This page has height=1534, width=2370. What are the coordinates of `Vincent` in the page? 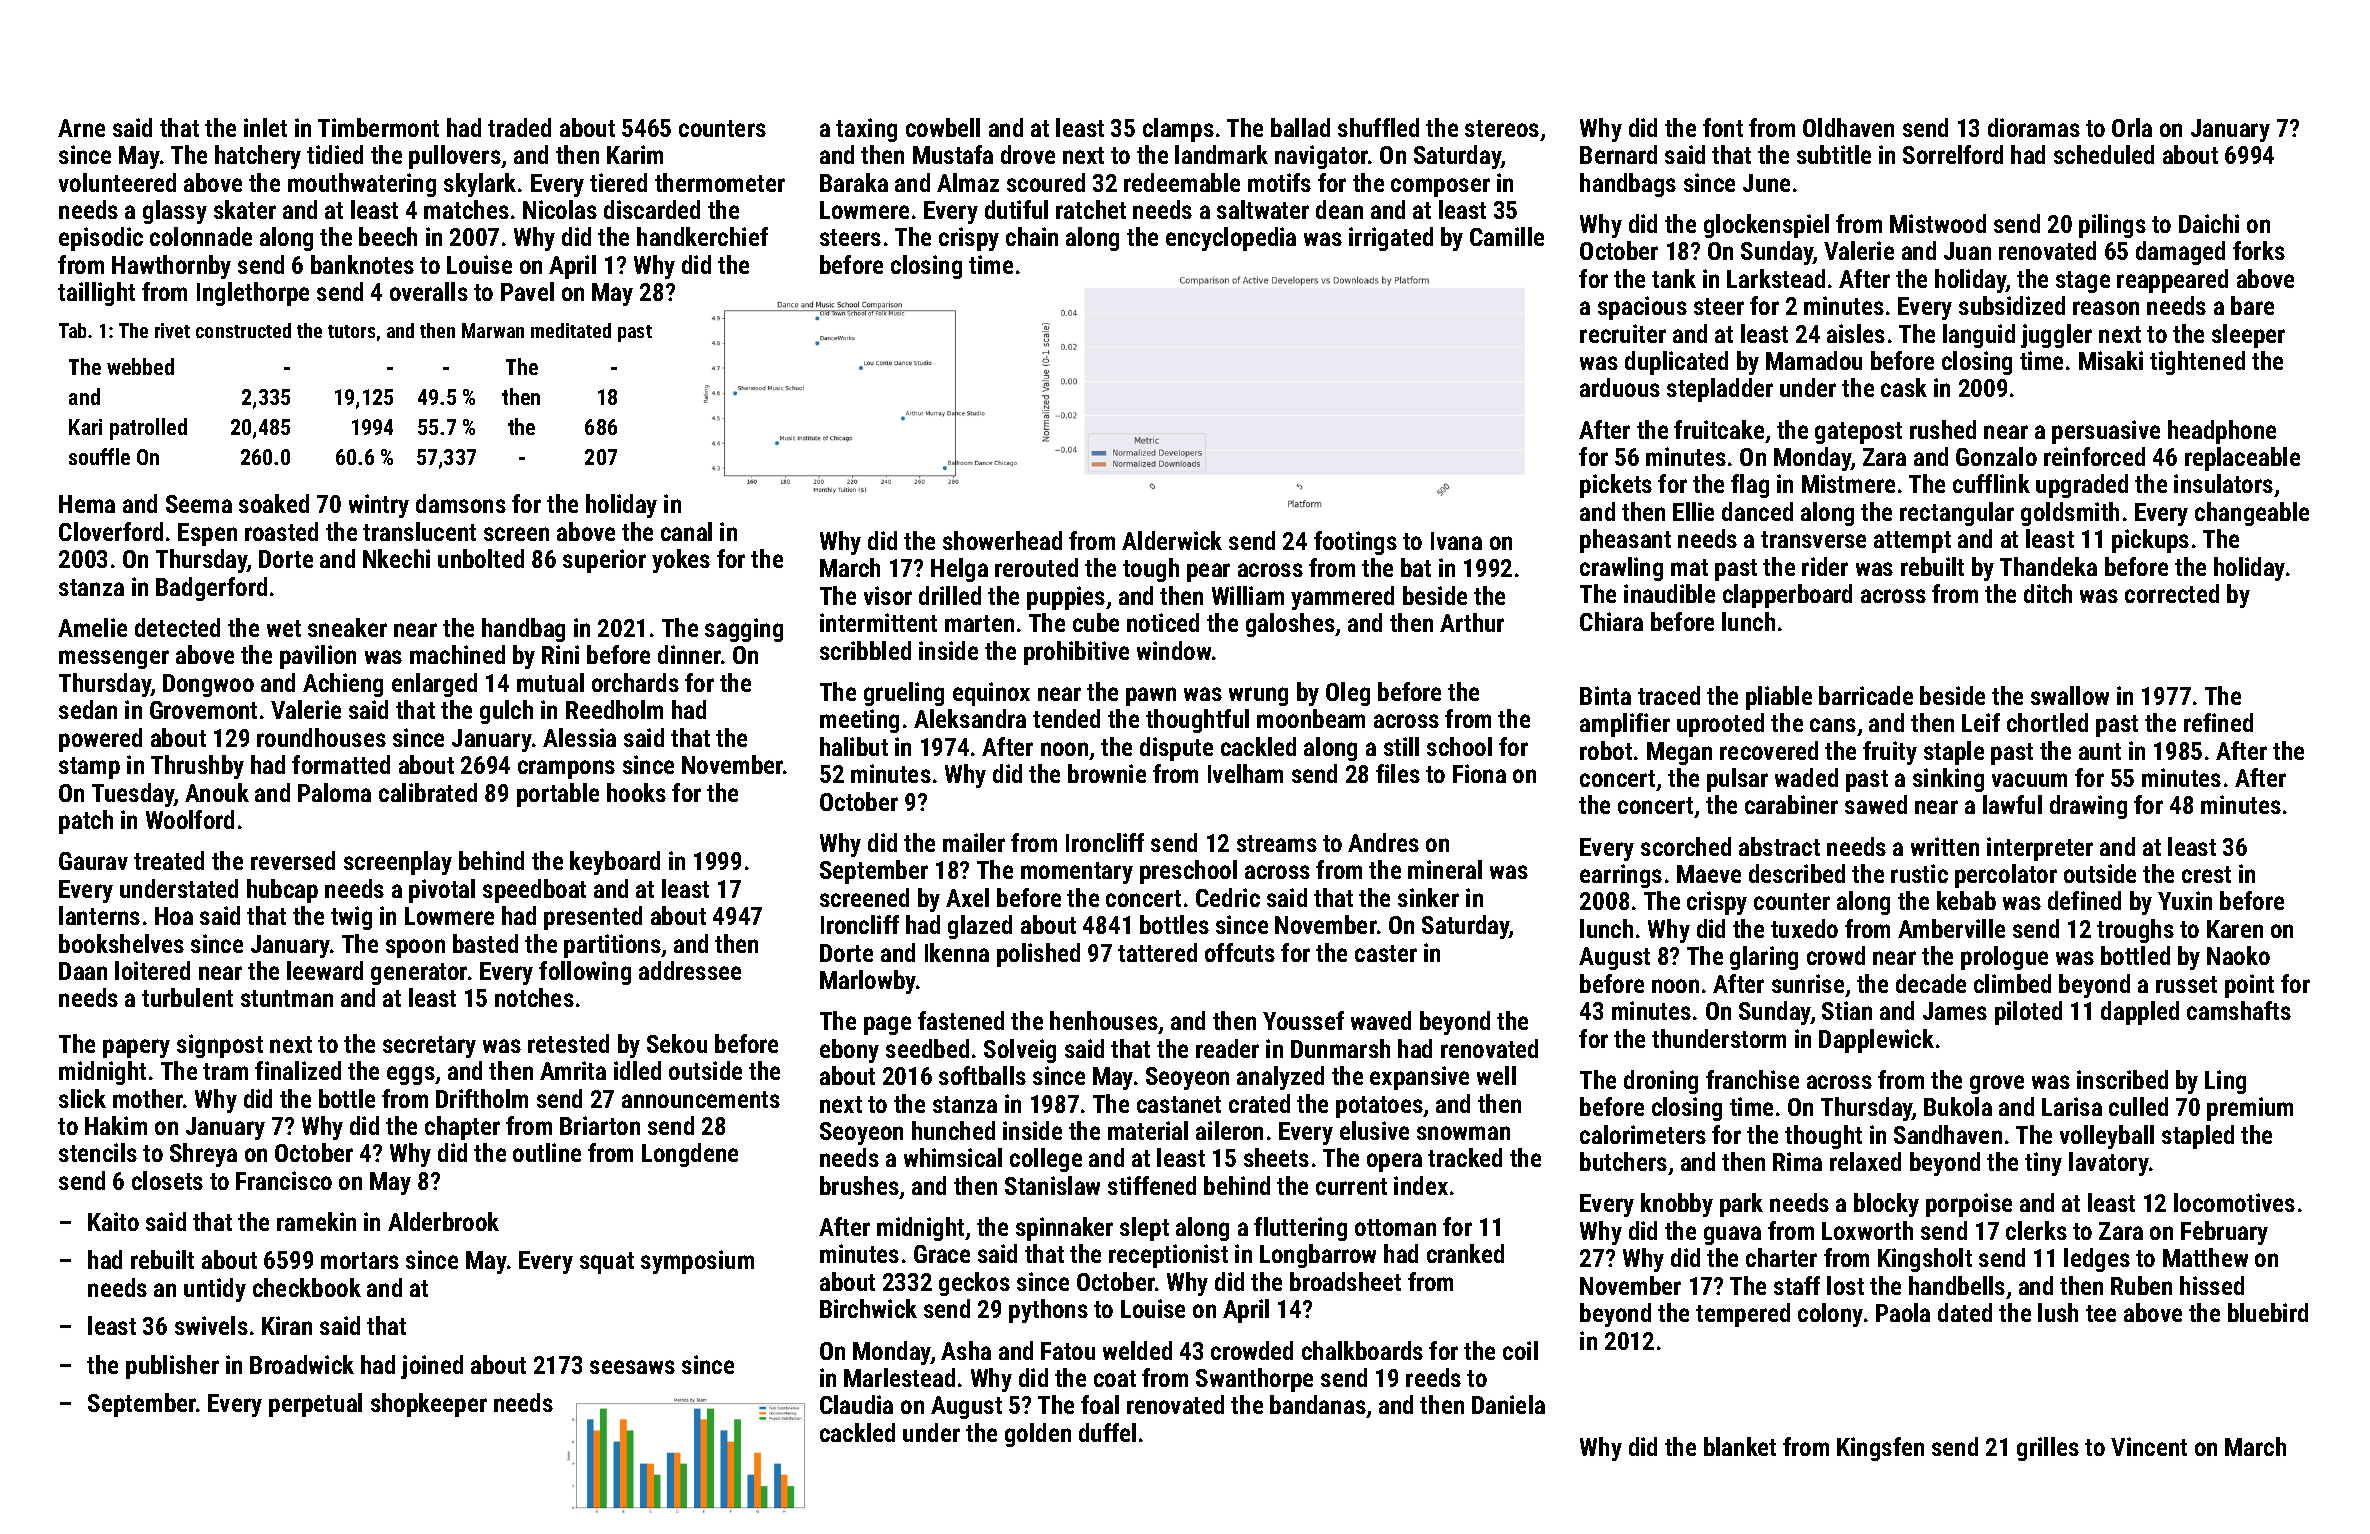 It's located at (2149, 1446).
